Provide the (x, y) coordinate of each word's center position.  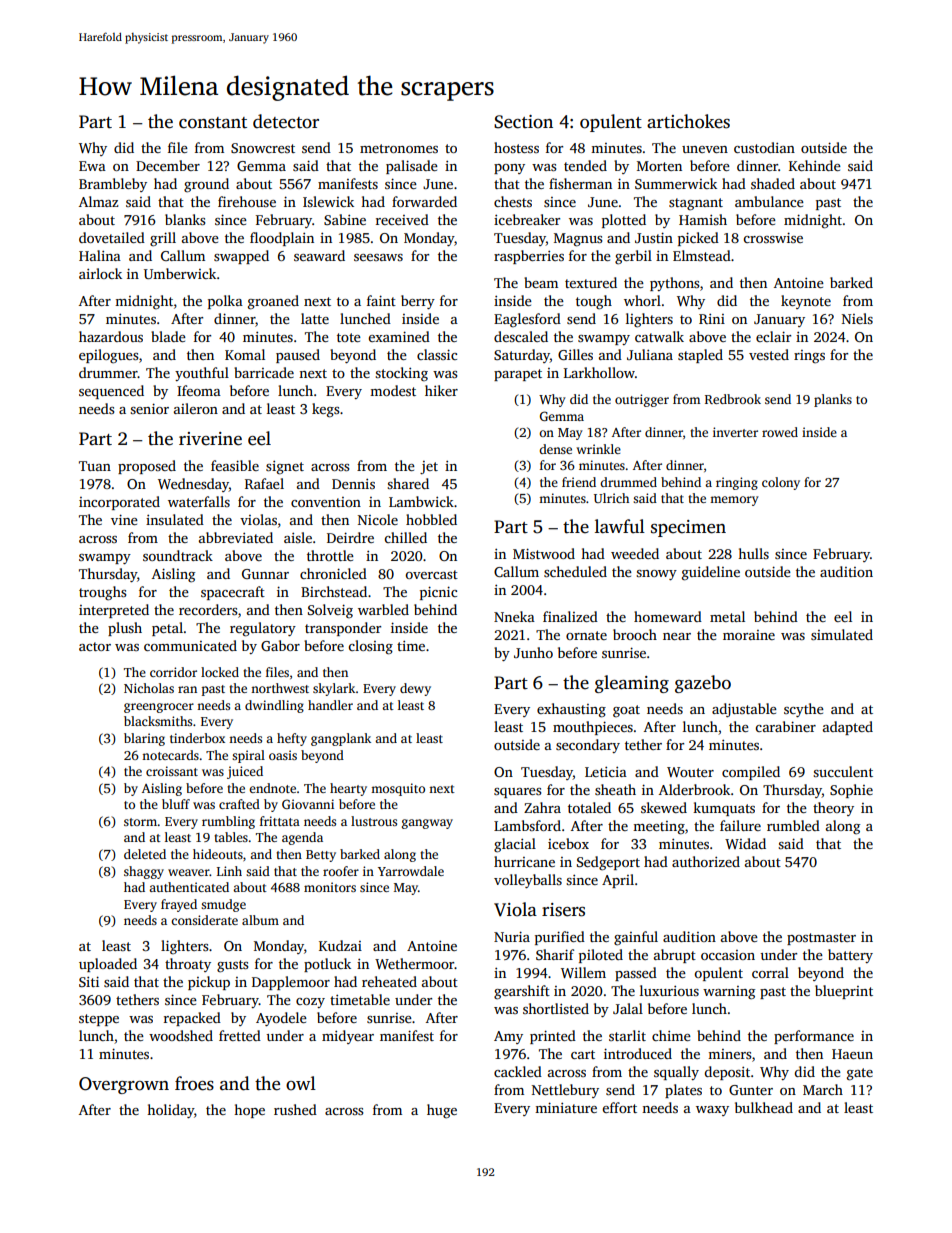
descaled (521, 336)
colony (781, 483)
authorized (706, 861)
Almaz (98, 201)
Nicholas (149, 688)
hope (249, 1111)
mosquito (398, 789)
